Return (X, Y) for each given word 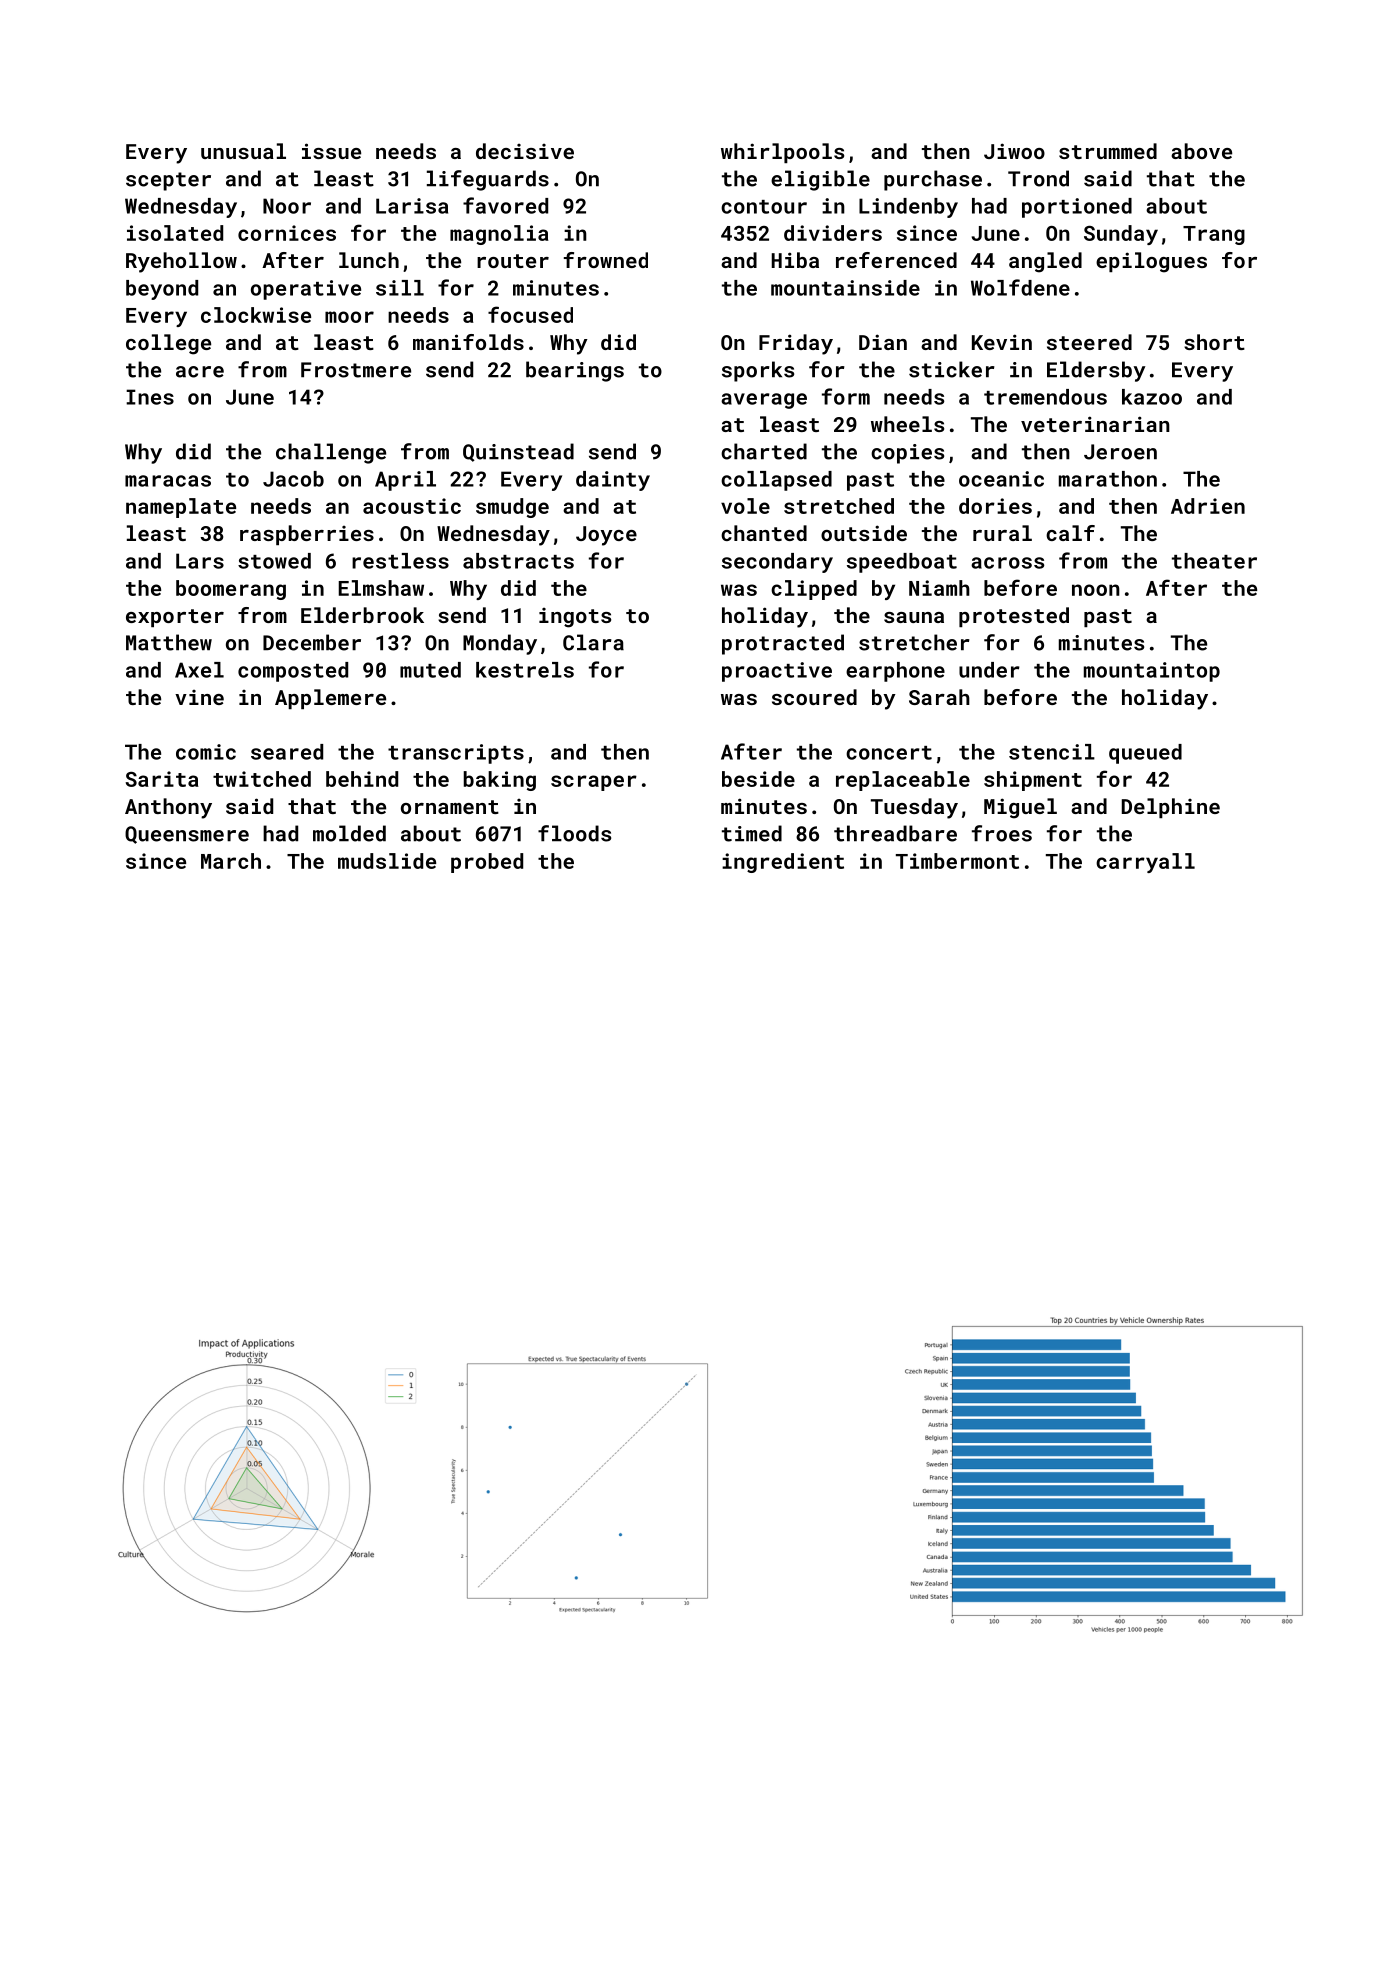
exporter (175, 618)
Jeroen (1120, 452)
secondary (777, 563)
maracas (168, 481)
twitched (262, 779)
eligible (820, 180)
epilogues (1151, 262)
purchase (933, 180)
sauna (914, 617)
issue (331, 151)
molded (349, 833)
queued (1145, 754)
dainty (613, 481)
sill (400, 288)
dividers (833, 233)
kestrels (525, 670)
